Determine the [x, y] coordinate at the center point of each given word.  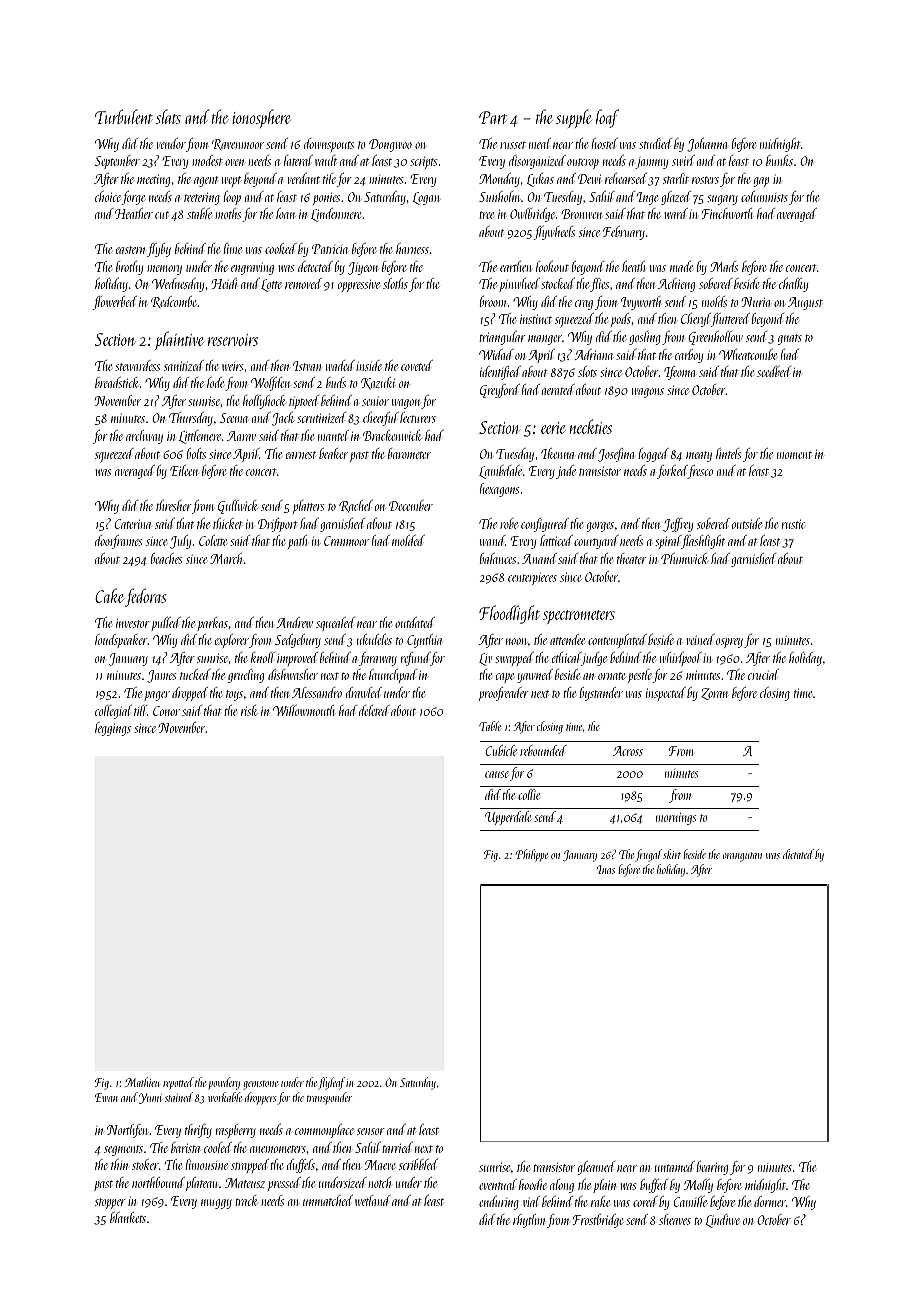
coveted [417, 365]
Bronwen [582, 214]
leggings [113, 729]
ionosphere [261, 118]
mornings [676, 819]
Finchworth [727, 213]
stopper [110, 1203]
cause [497, 774]
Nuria [756, 302]
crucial [763, 674]
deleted [374, 710]
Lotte [271, 285]
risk [249, 710]
